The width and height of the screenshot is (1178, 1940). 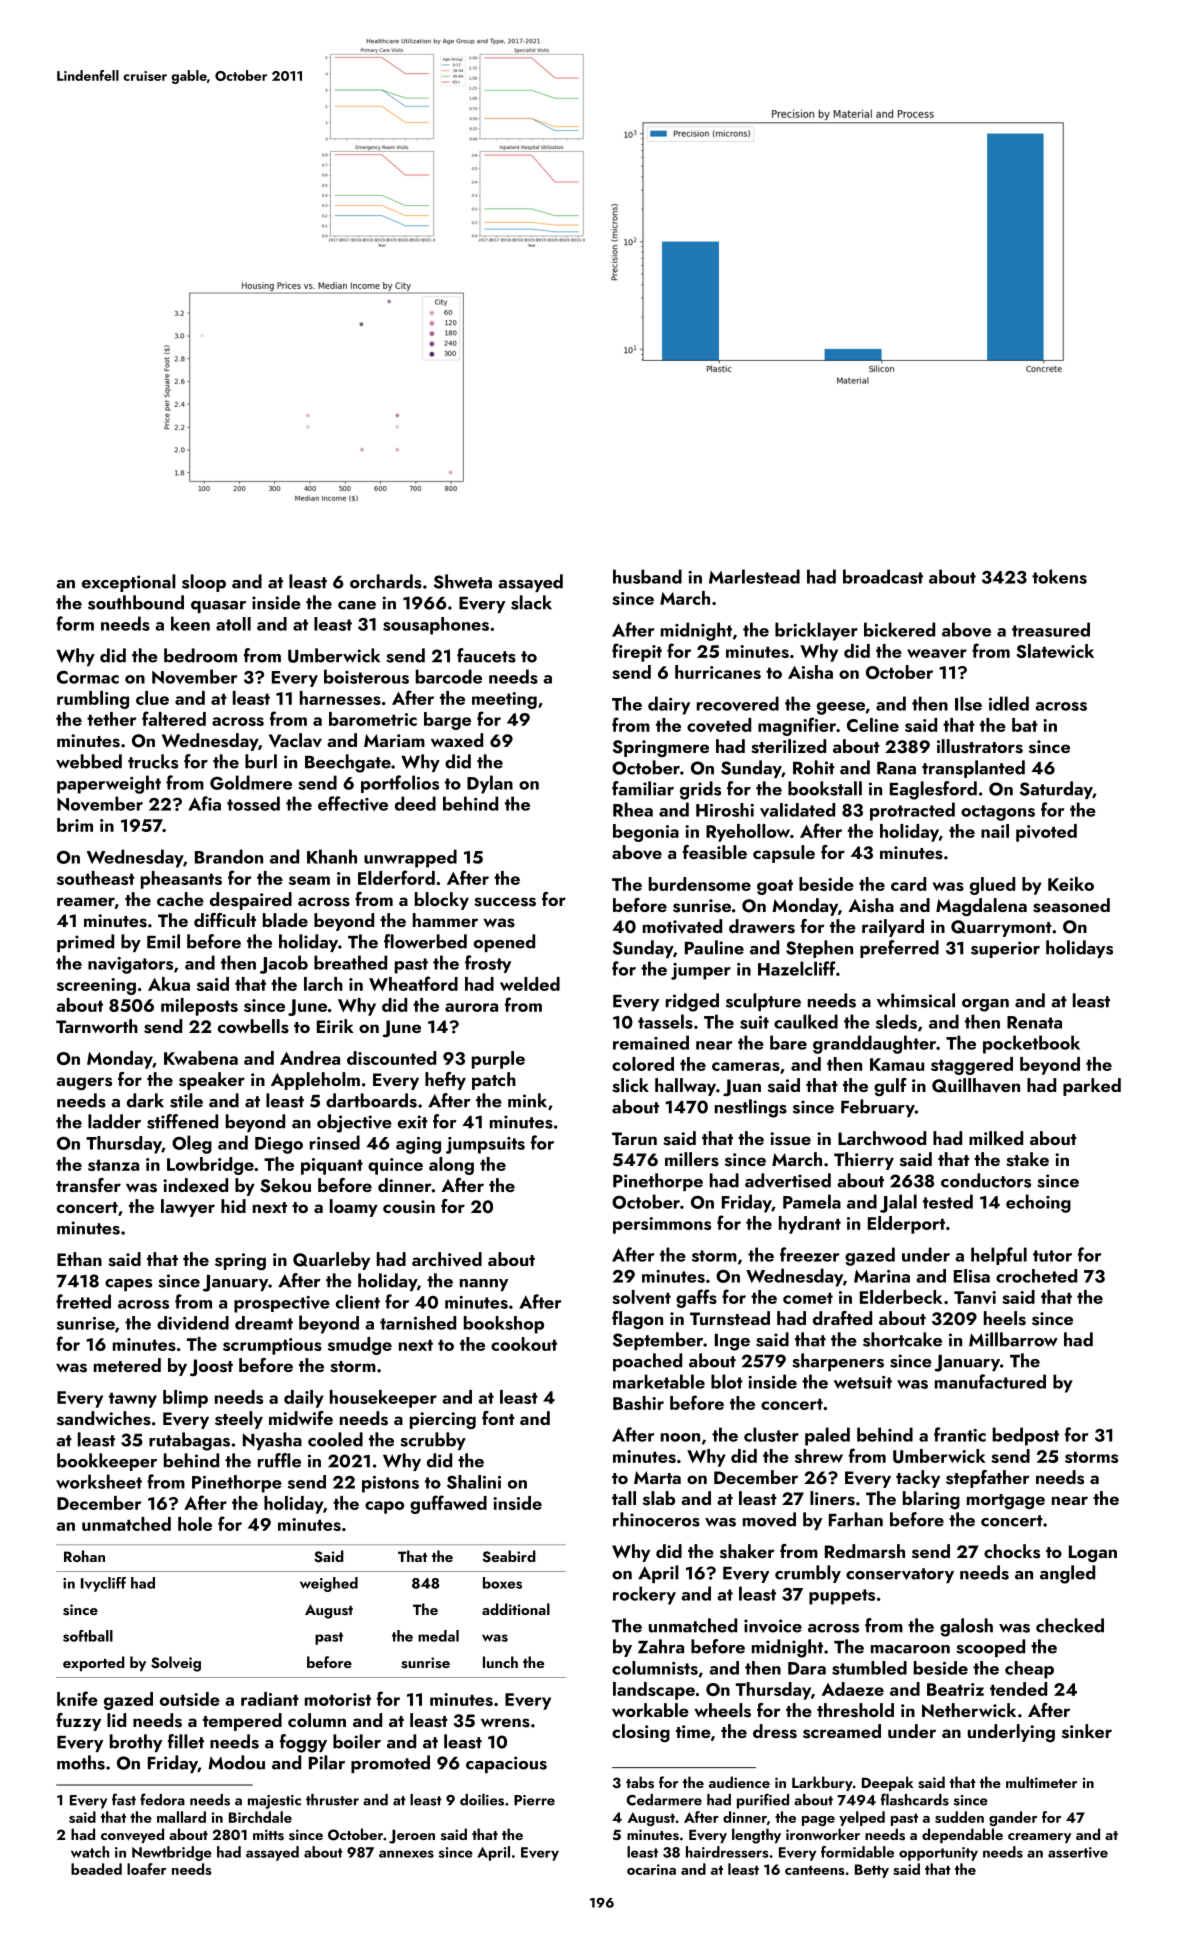 What do you see at coordinates (233, 624) in the screenshot?
I see `atoll` at bounding box center [233, 624].
